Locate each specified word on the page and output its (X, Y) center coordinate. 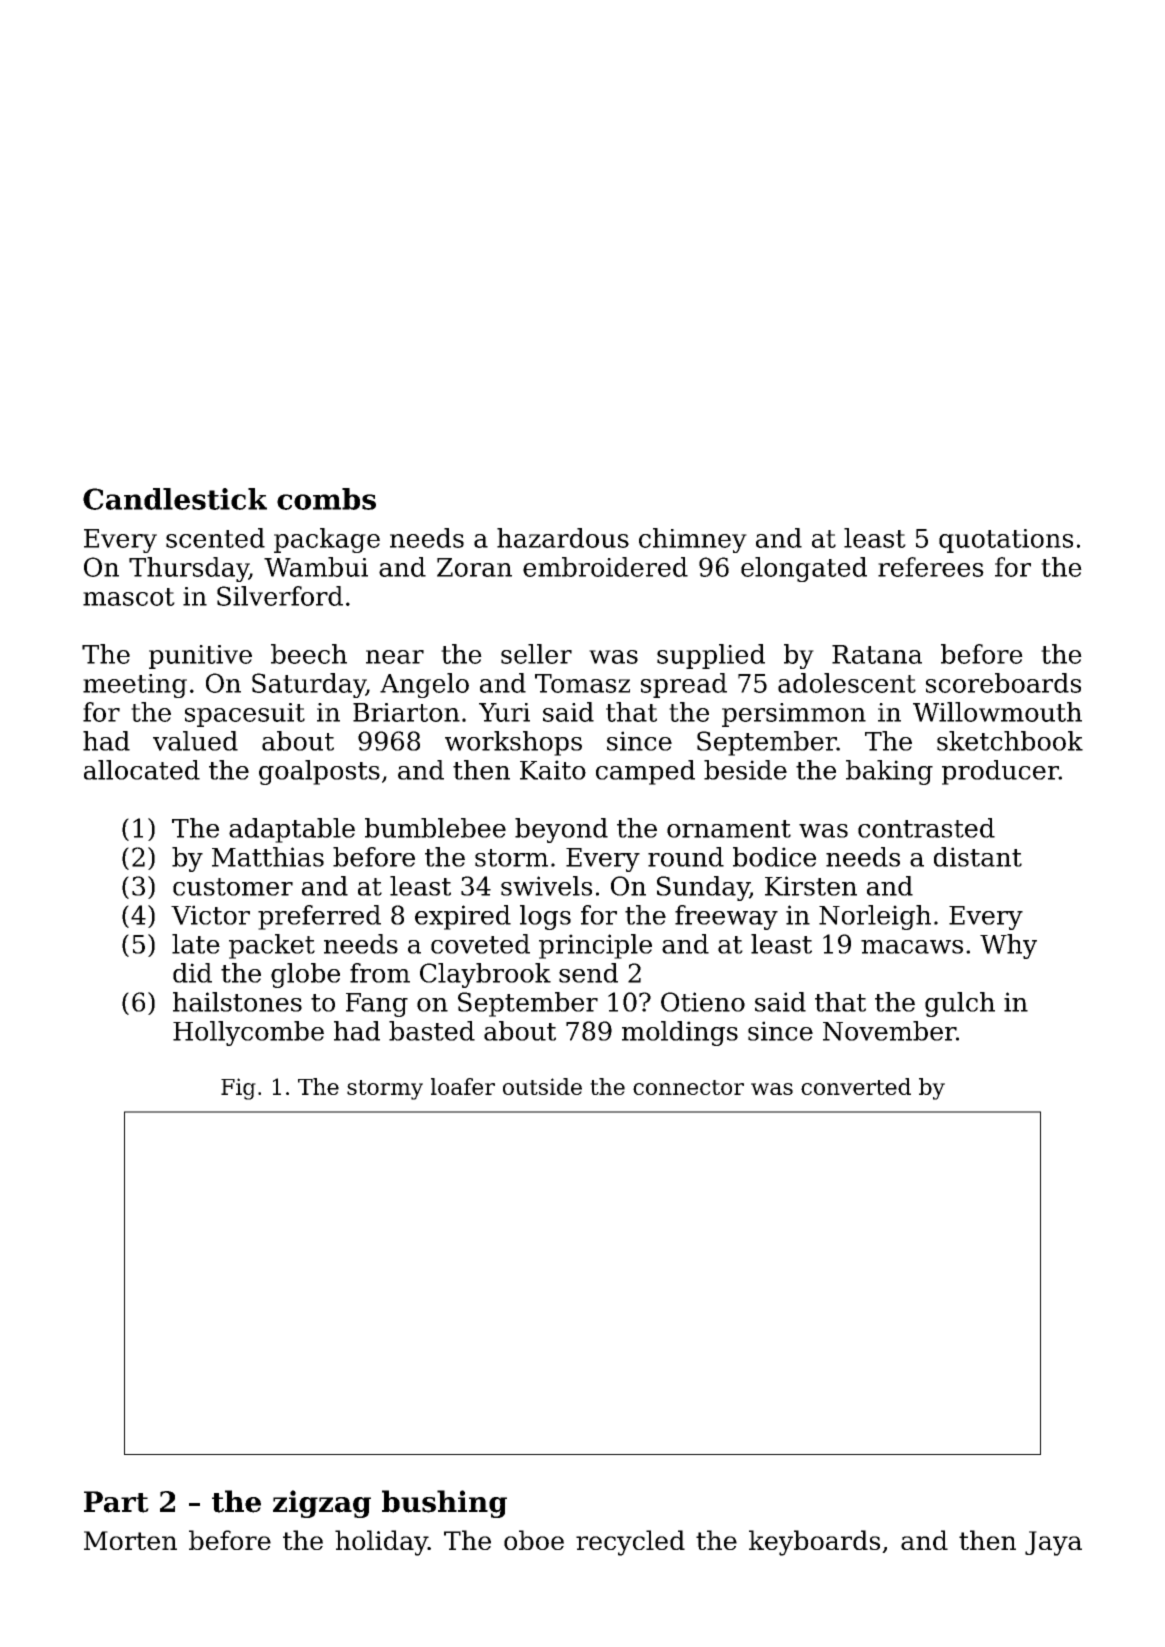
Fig (238, 1089)
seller (536, 654)
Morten (130, 1540)
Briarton (406, 712)
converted (856, 1086)
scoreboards (1003, 683)
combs (326, 499)
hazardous (563, 538)
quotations (1006, 541)
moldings (680, 1033)
